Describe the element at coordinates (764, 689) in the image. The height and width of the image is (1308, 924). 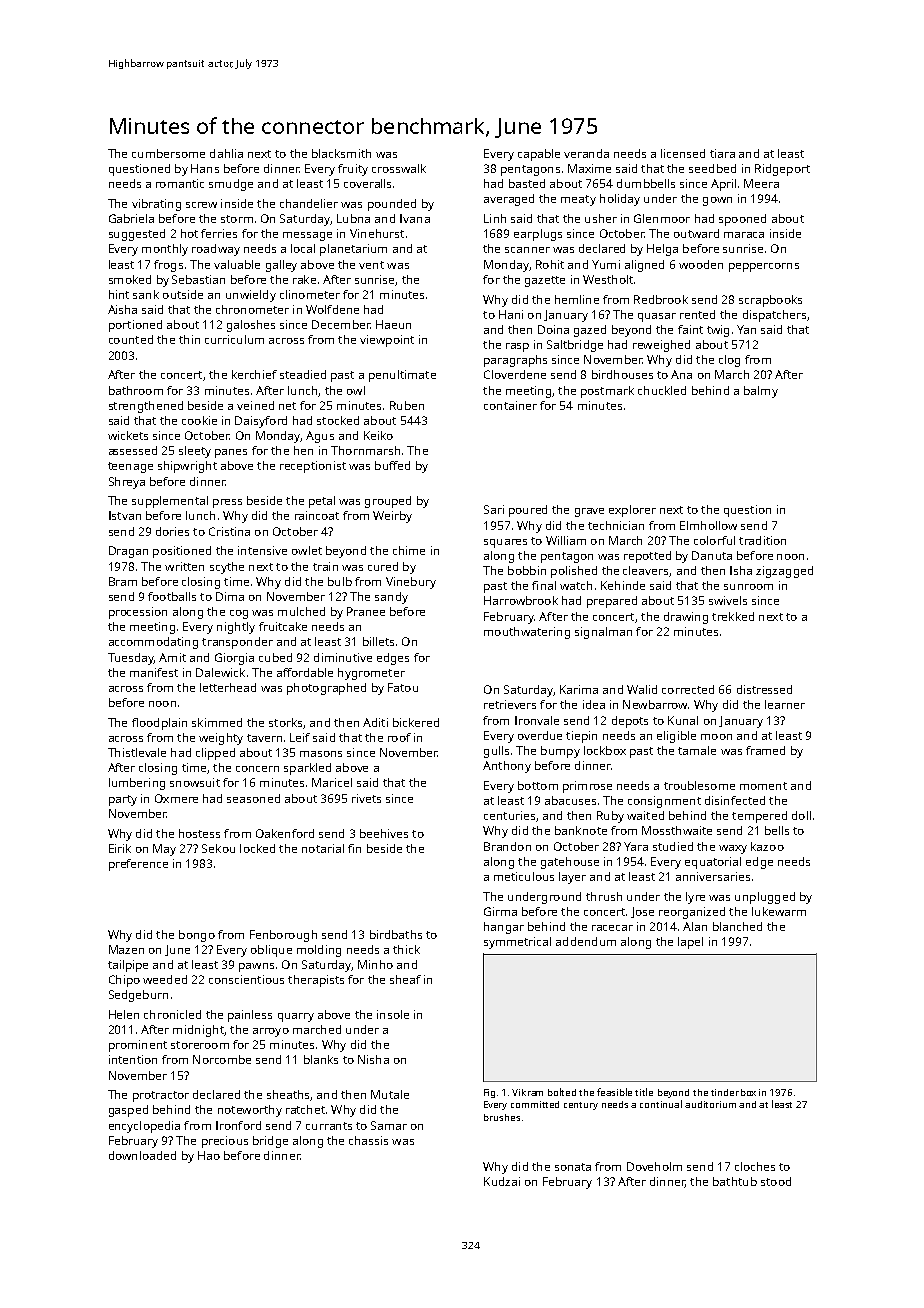
I see `distressed` at that location.
